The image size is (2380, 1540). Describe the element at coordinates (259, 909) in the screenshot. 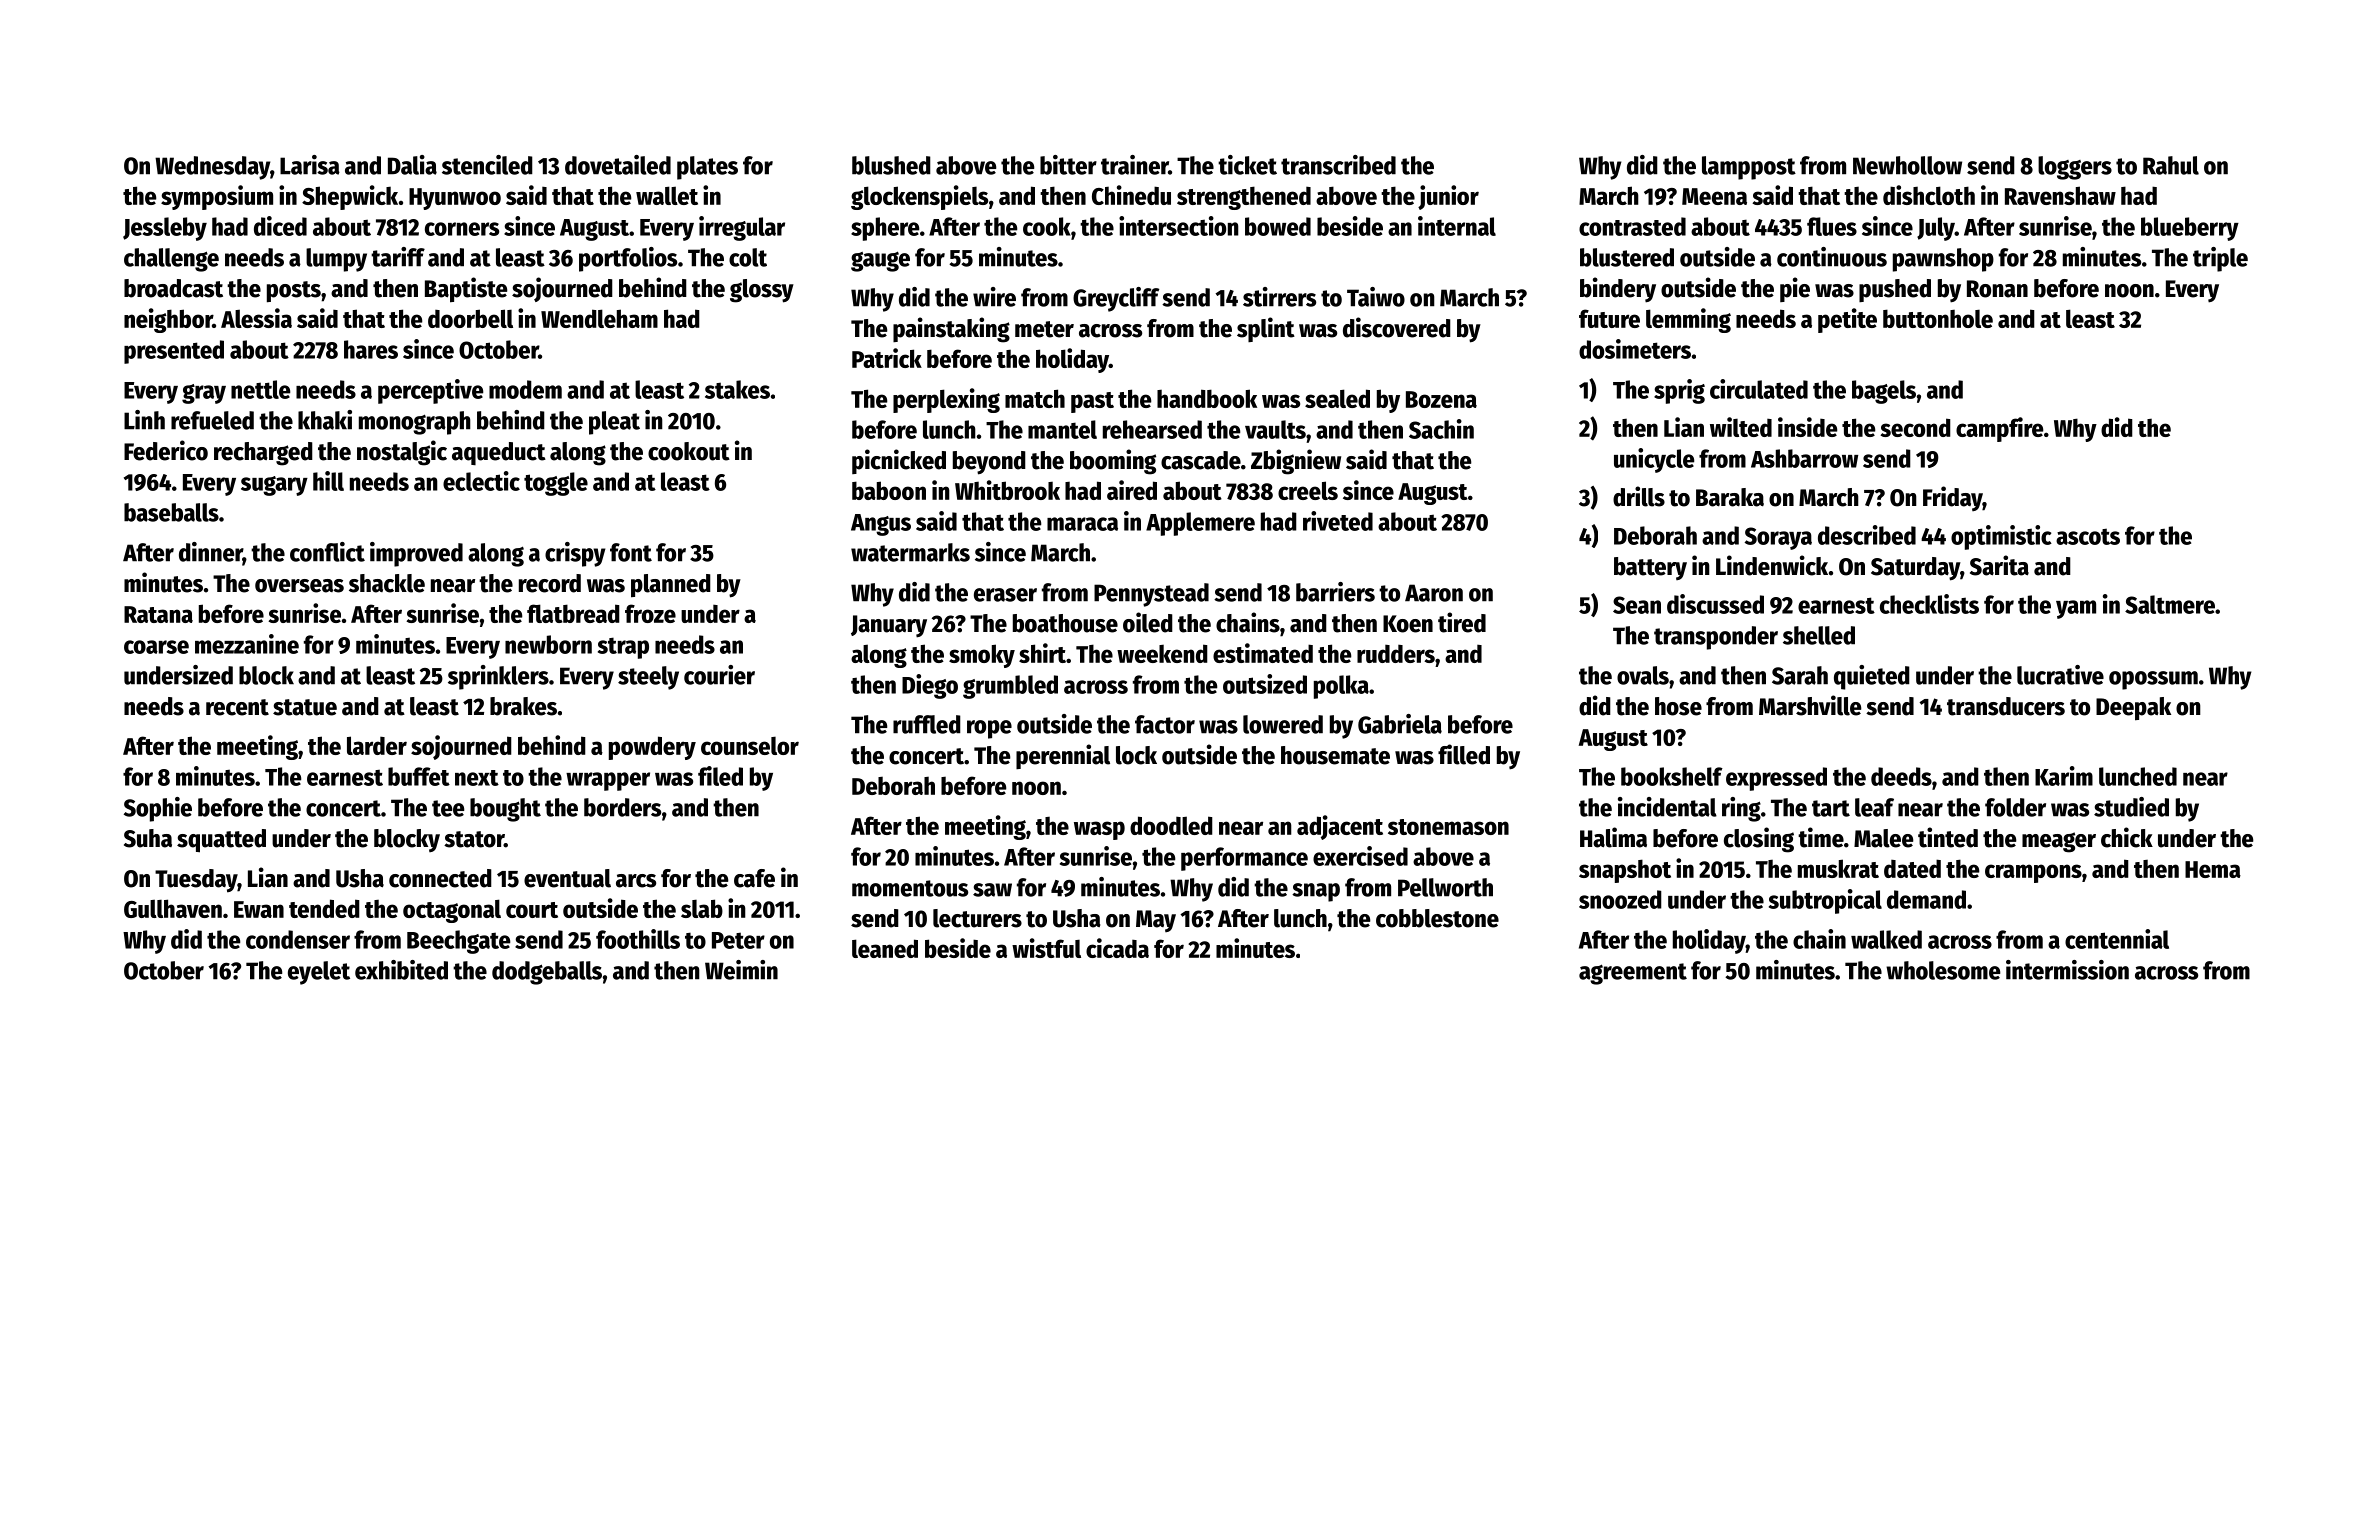

I see `Ewan` at that location.
